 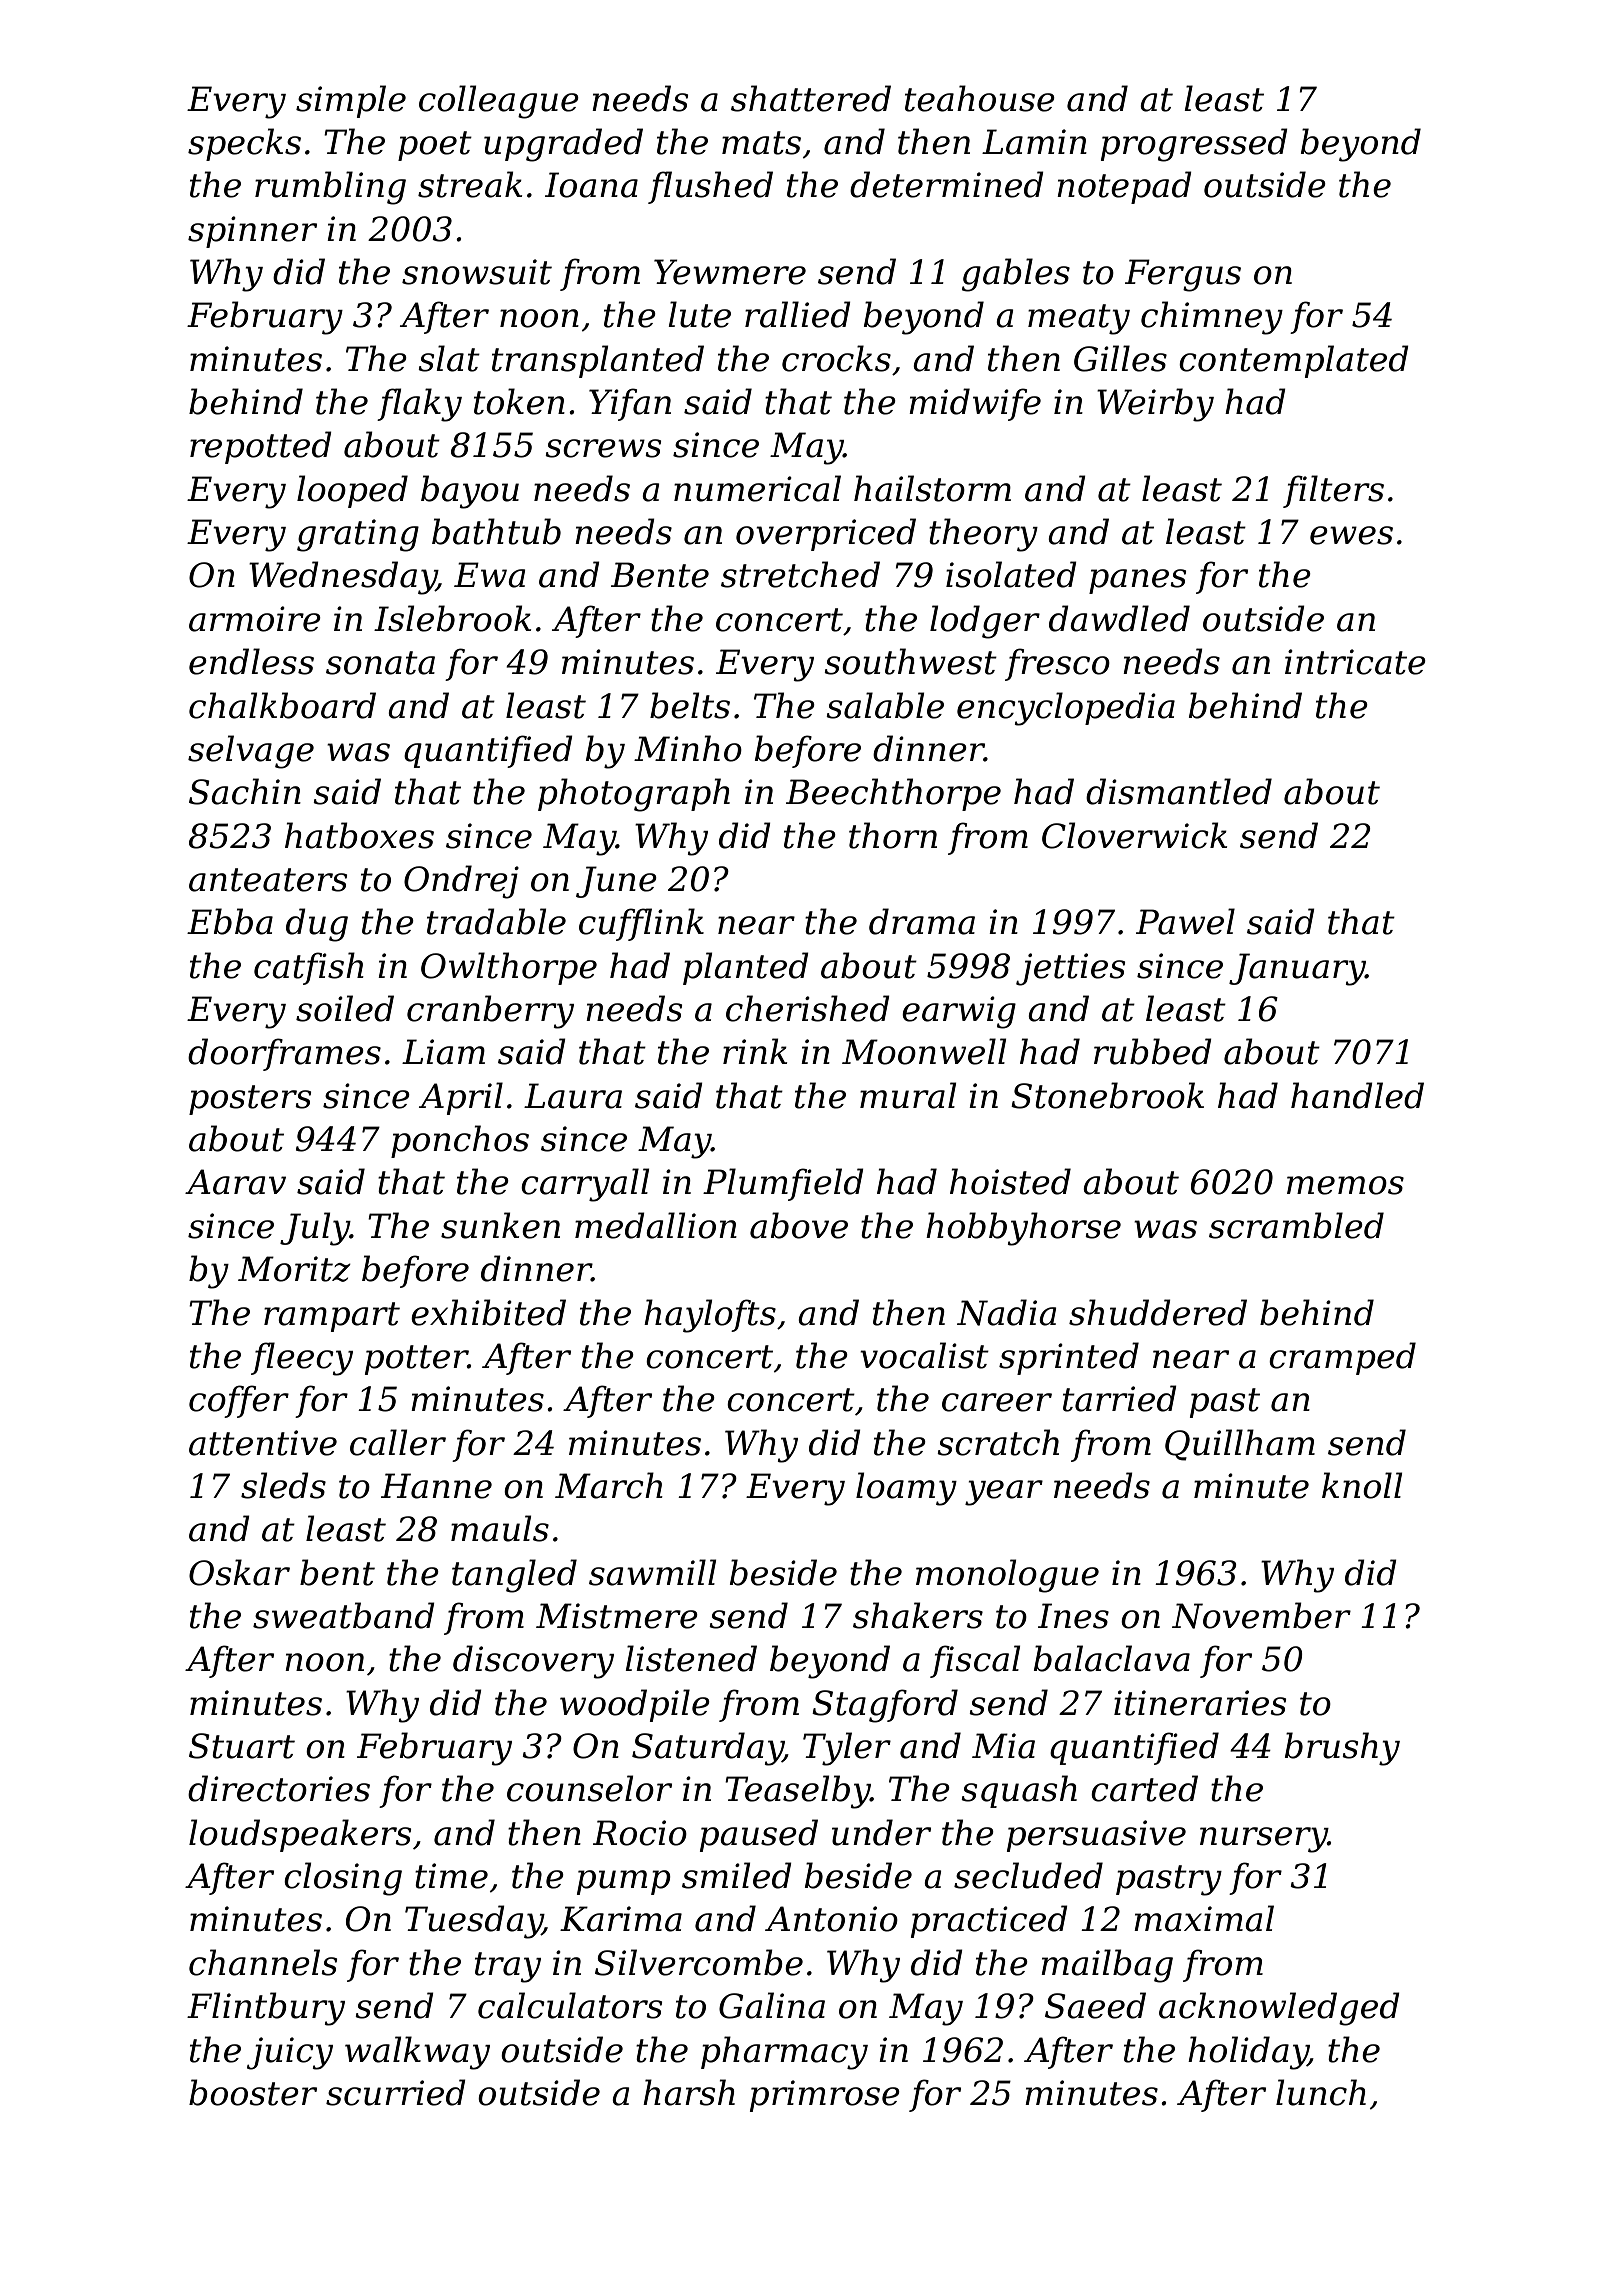 I want to click on Owlthorpe, so click(x=509, y=968).
